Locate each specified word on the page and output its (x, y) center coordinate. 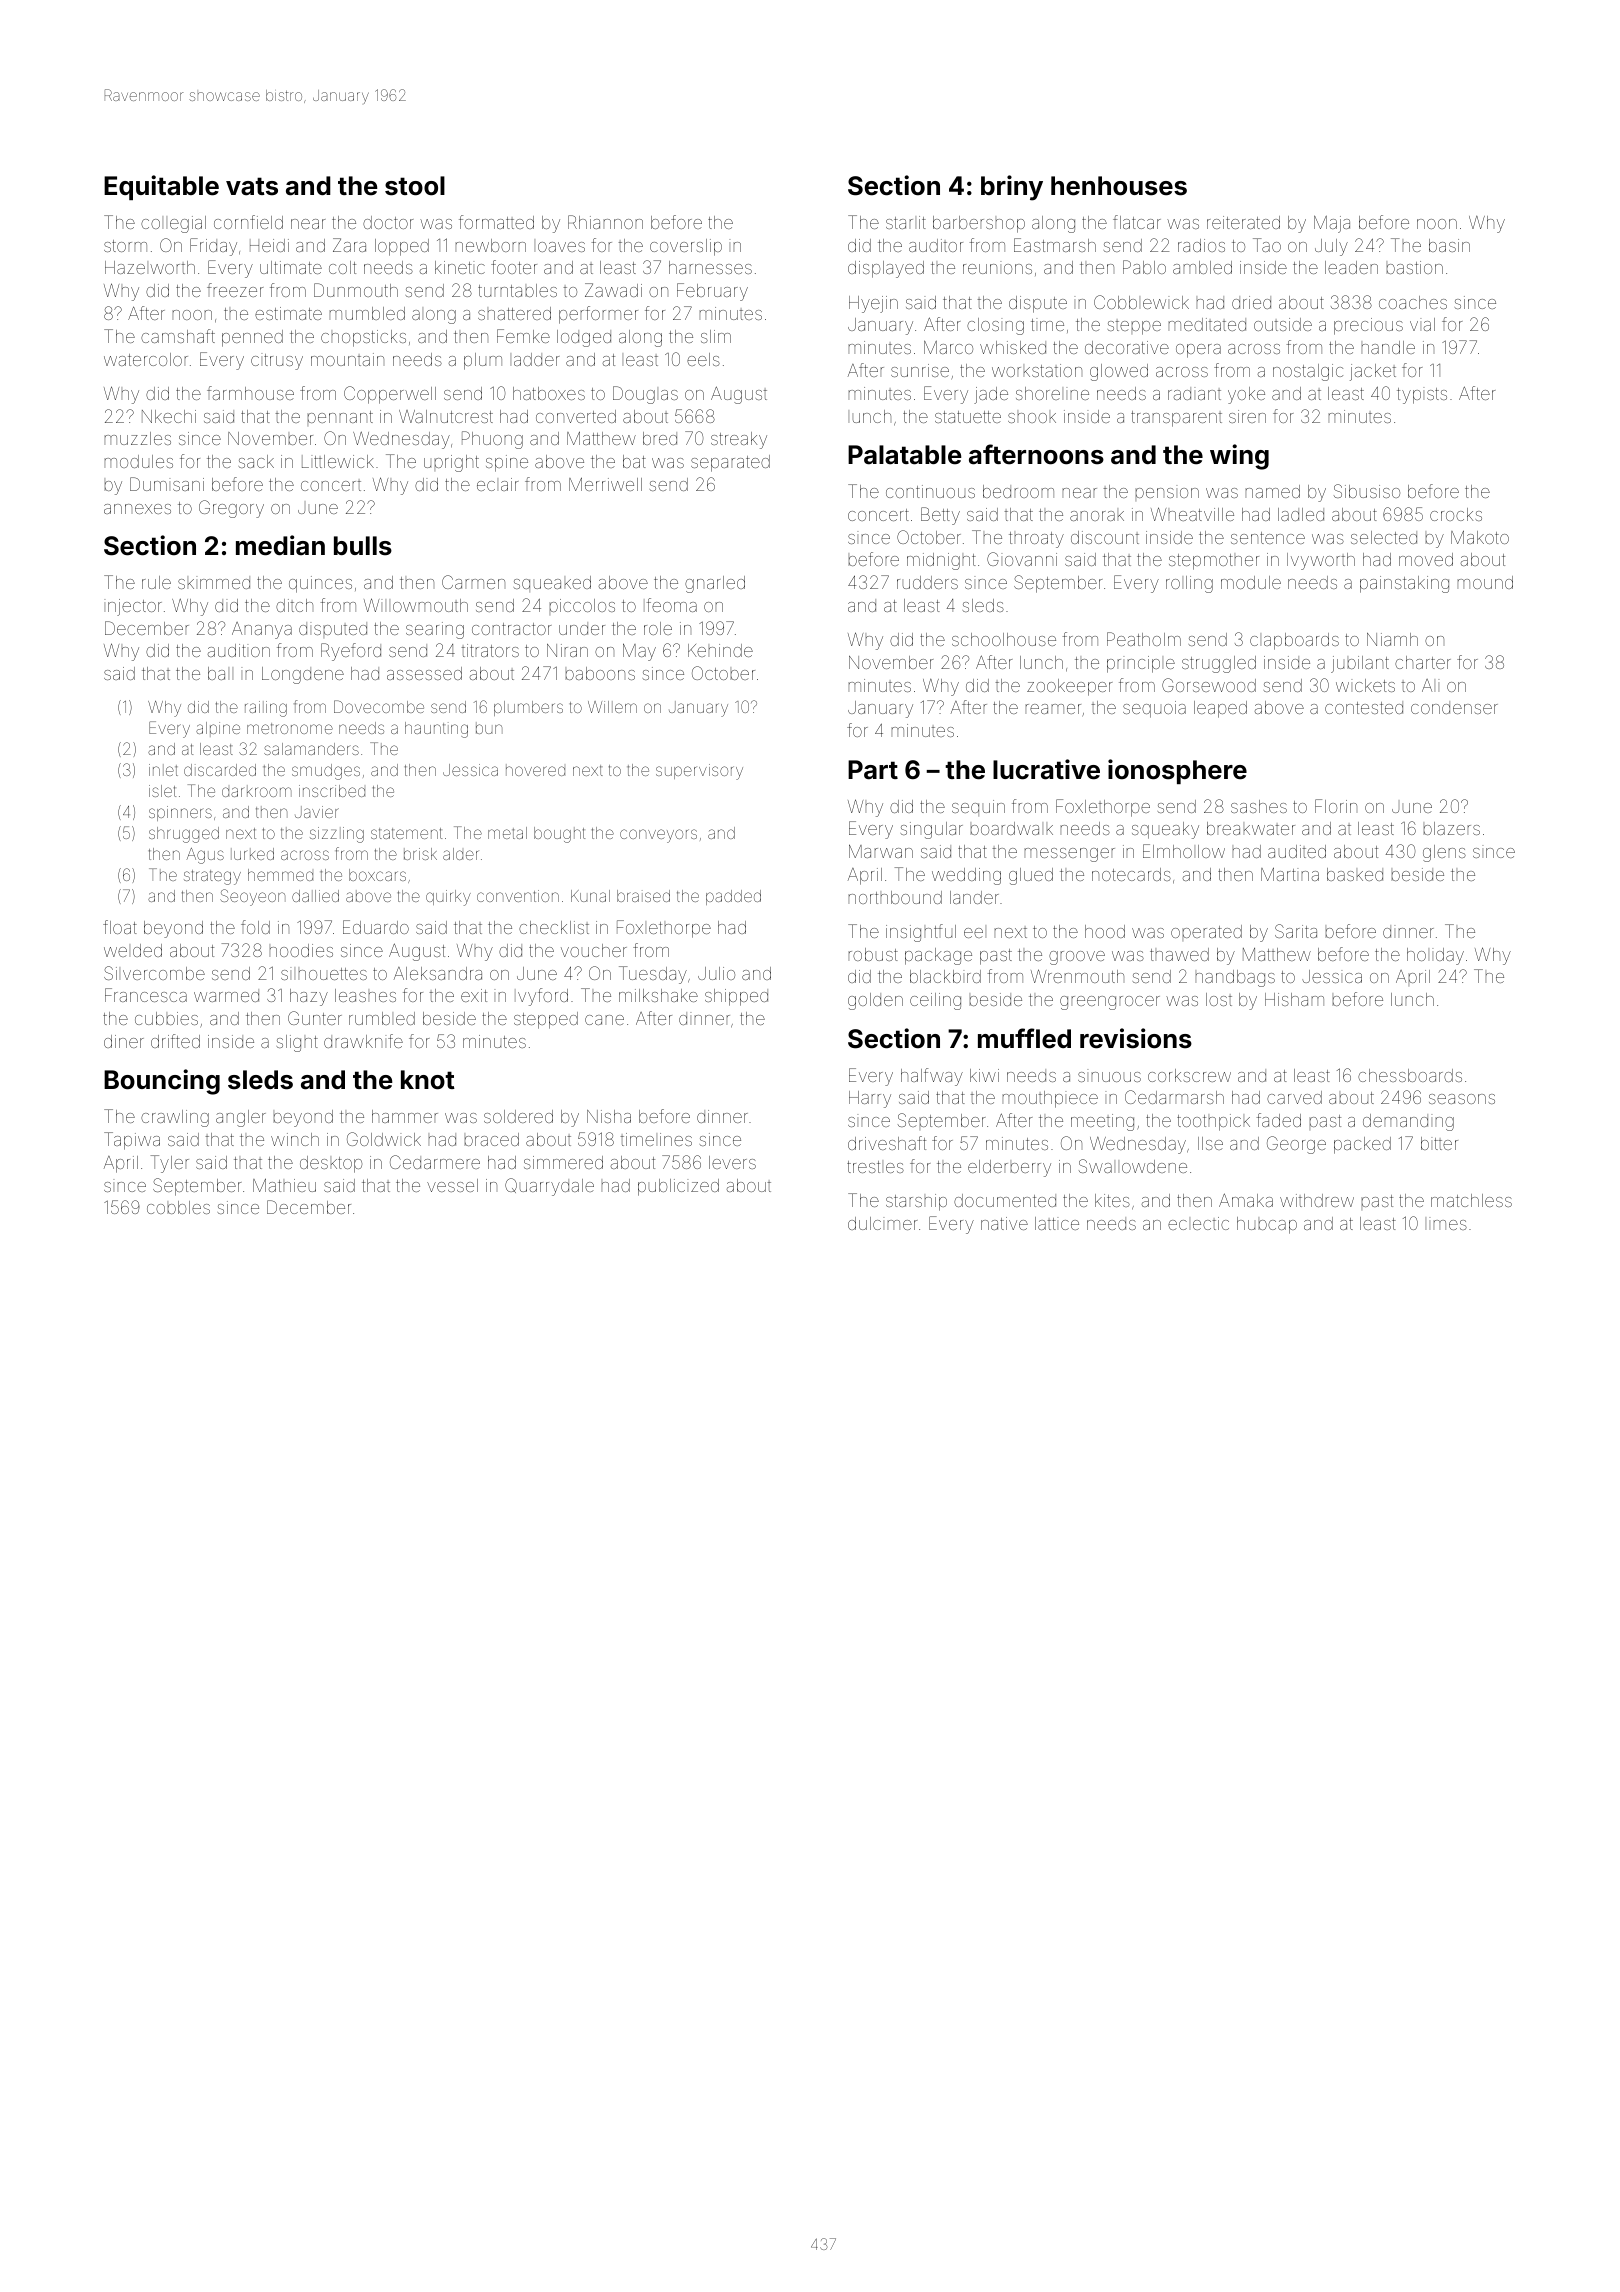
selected (1384, 537)
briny (1012, 188)
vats (252, 186)
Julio (716, 973)
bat (634, 461)
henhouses (1119, 186)
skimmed (214, 582)
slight (297, 1043)
